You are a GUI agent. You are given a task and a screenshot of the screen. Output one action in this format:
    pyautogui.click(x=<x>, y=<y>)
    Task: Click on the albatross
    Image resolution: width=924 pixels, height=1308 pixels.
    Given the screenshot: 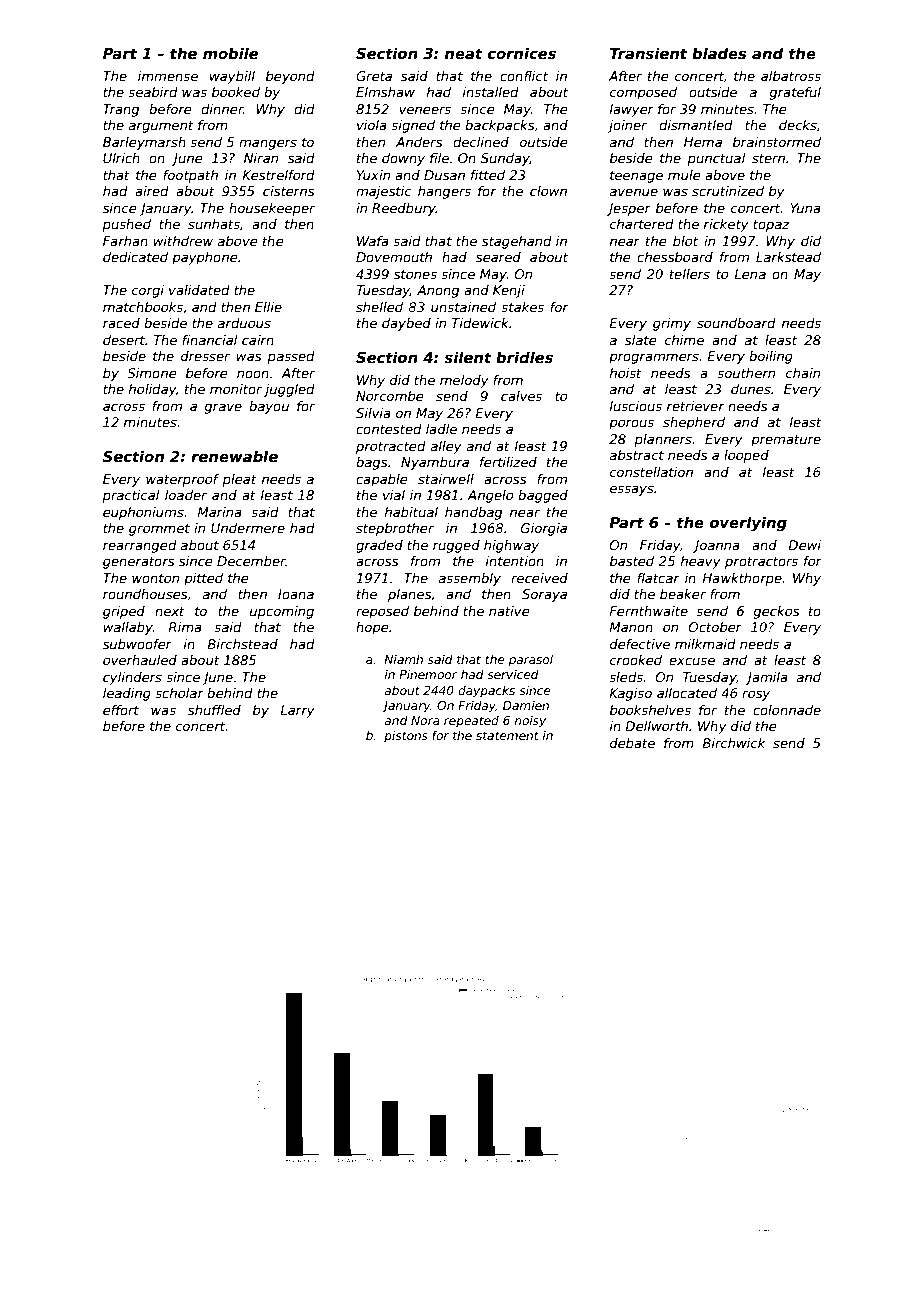 What is the action you would take?
    pyautogui.click(x=791, y=76)
